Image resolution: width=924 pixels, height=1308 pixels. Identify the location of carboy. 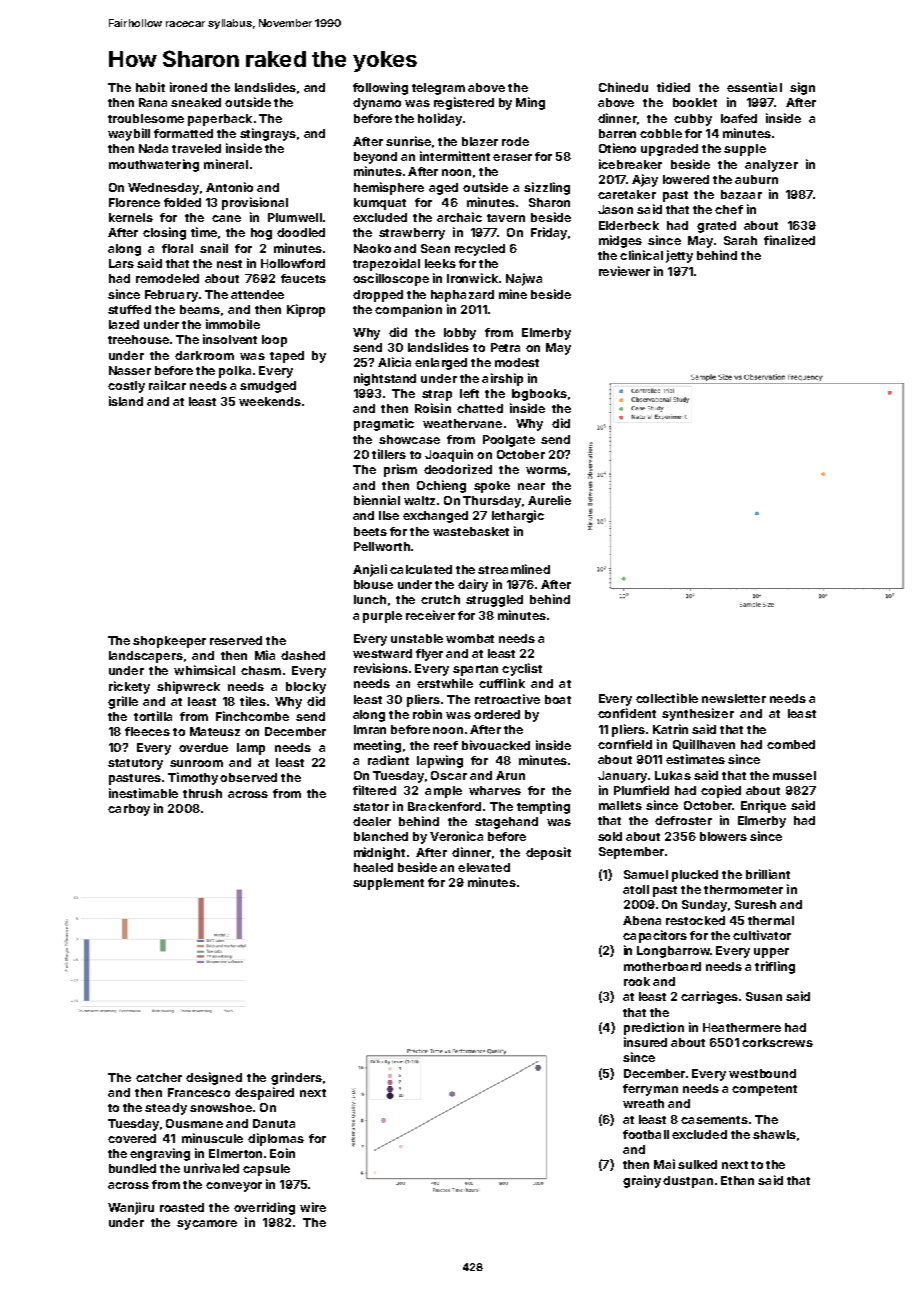
(129, 810).
